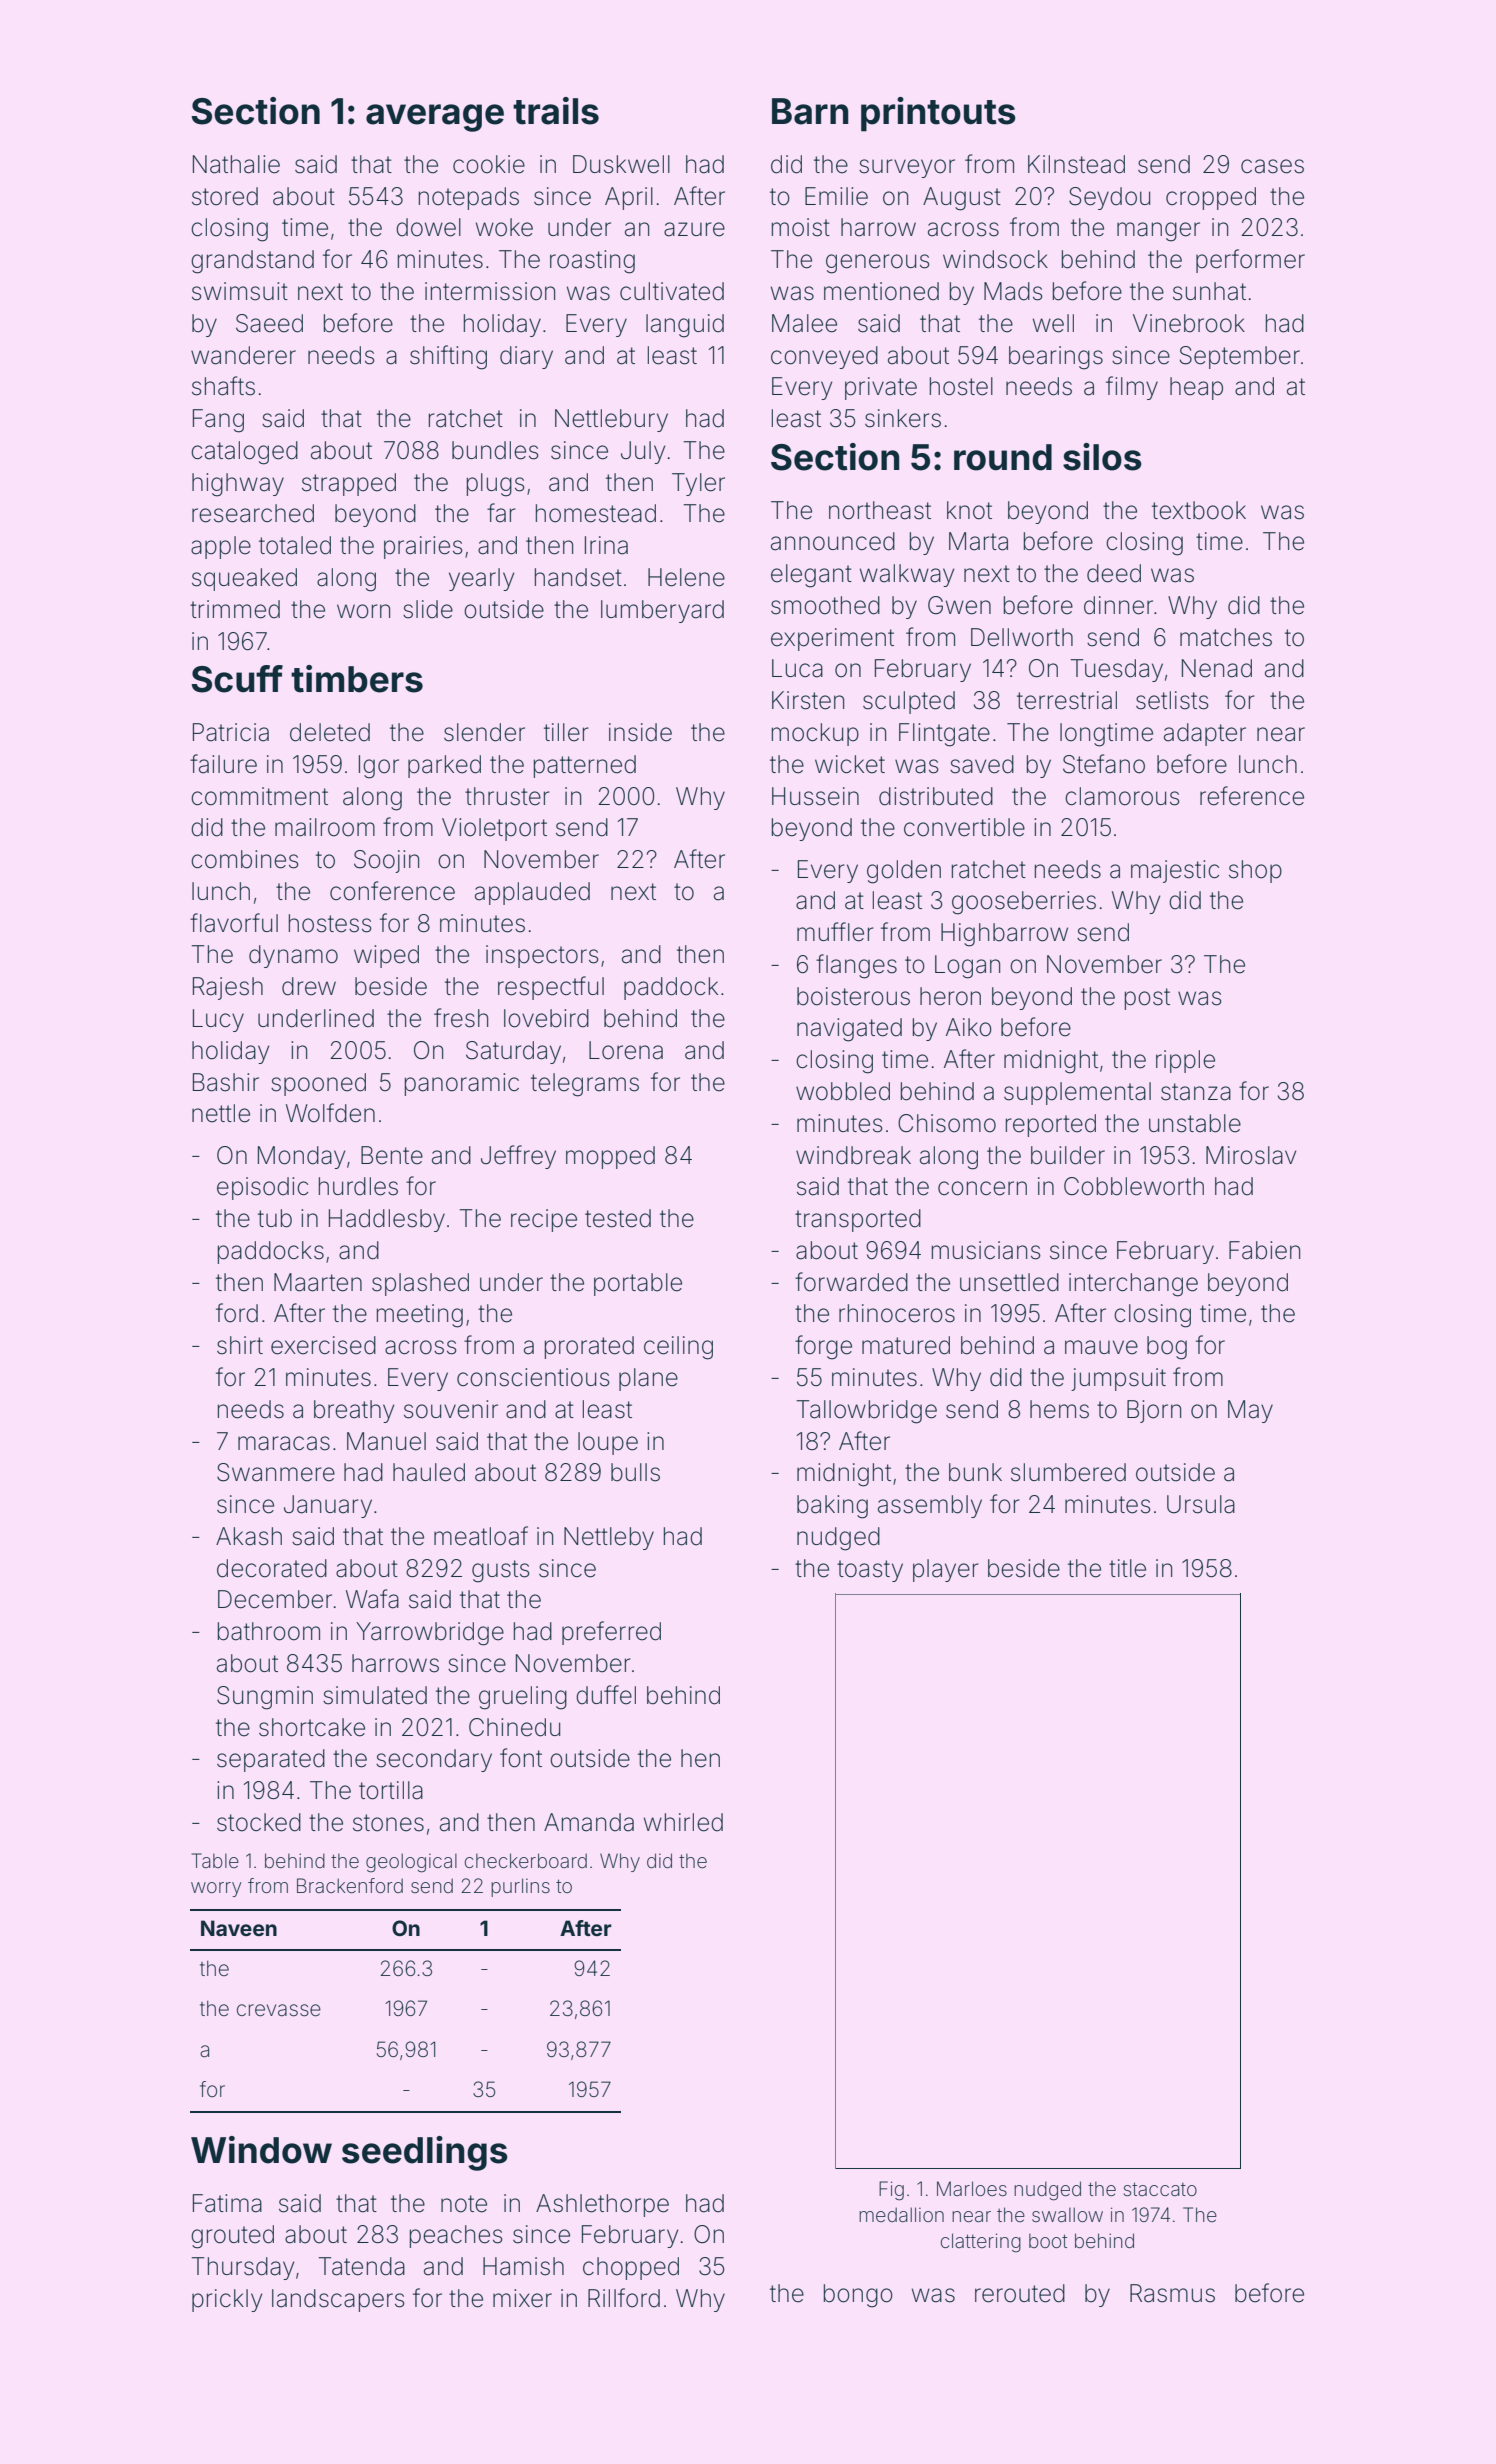 The image size is (1496, 2464). Describe the element at coordinates (1172, 2293) in the document. I see `Rasmus` at that location.
